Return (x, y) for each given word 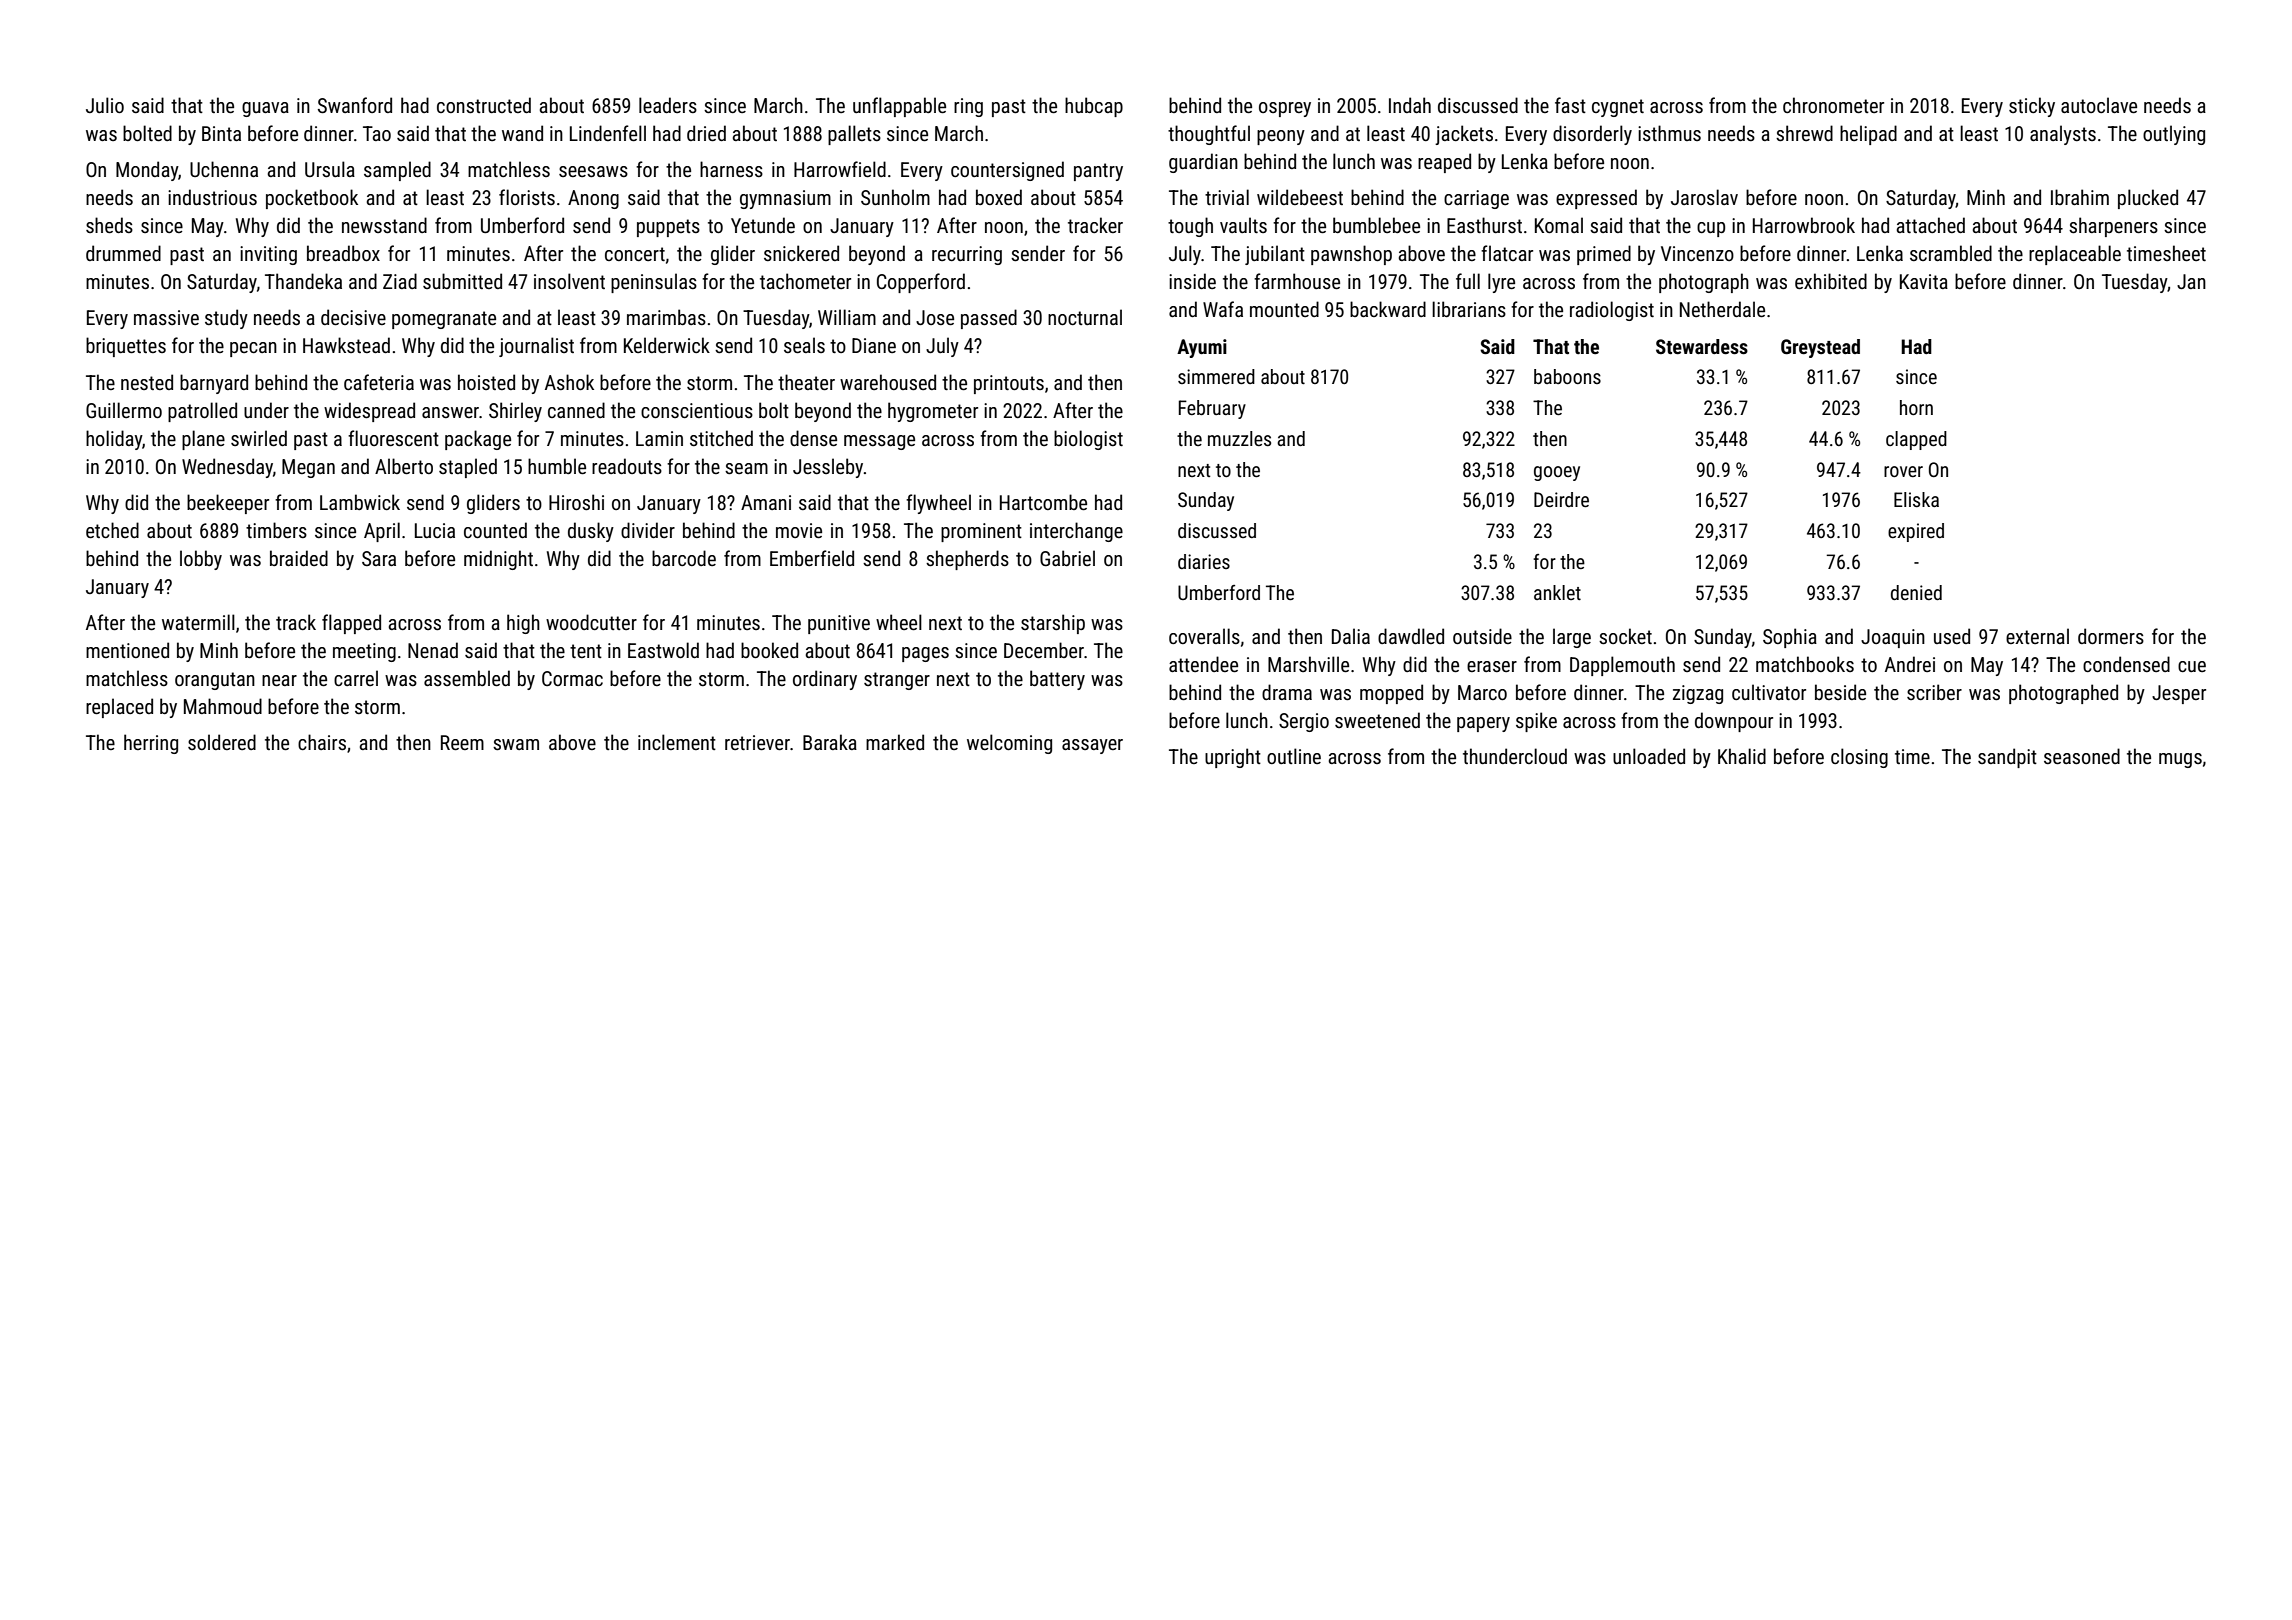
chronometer (1833, 105)
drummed (123, 253)
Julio (105, 105)
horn (1916, 407)
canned (576, 410)
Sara (379, 558)
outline (1294, 756)
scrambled (1951, 253)
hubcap (1094, 107)
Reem (462, 742)
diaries (1204, 561)
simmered (1216, 376)
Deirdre (1561, 499)
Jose (935, 317)
